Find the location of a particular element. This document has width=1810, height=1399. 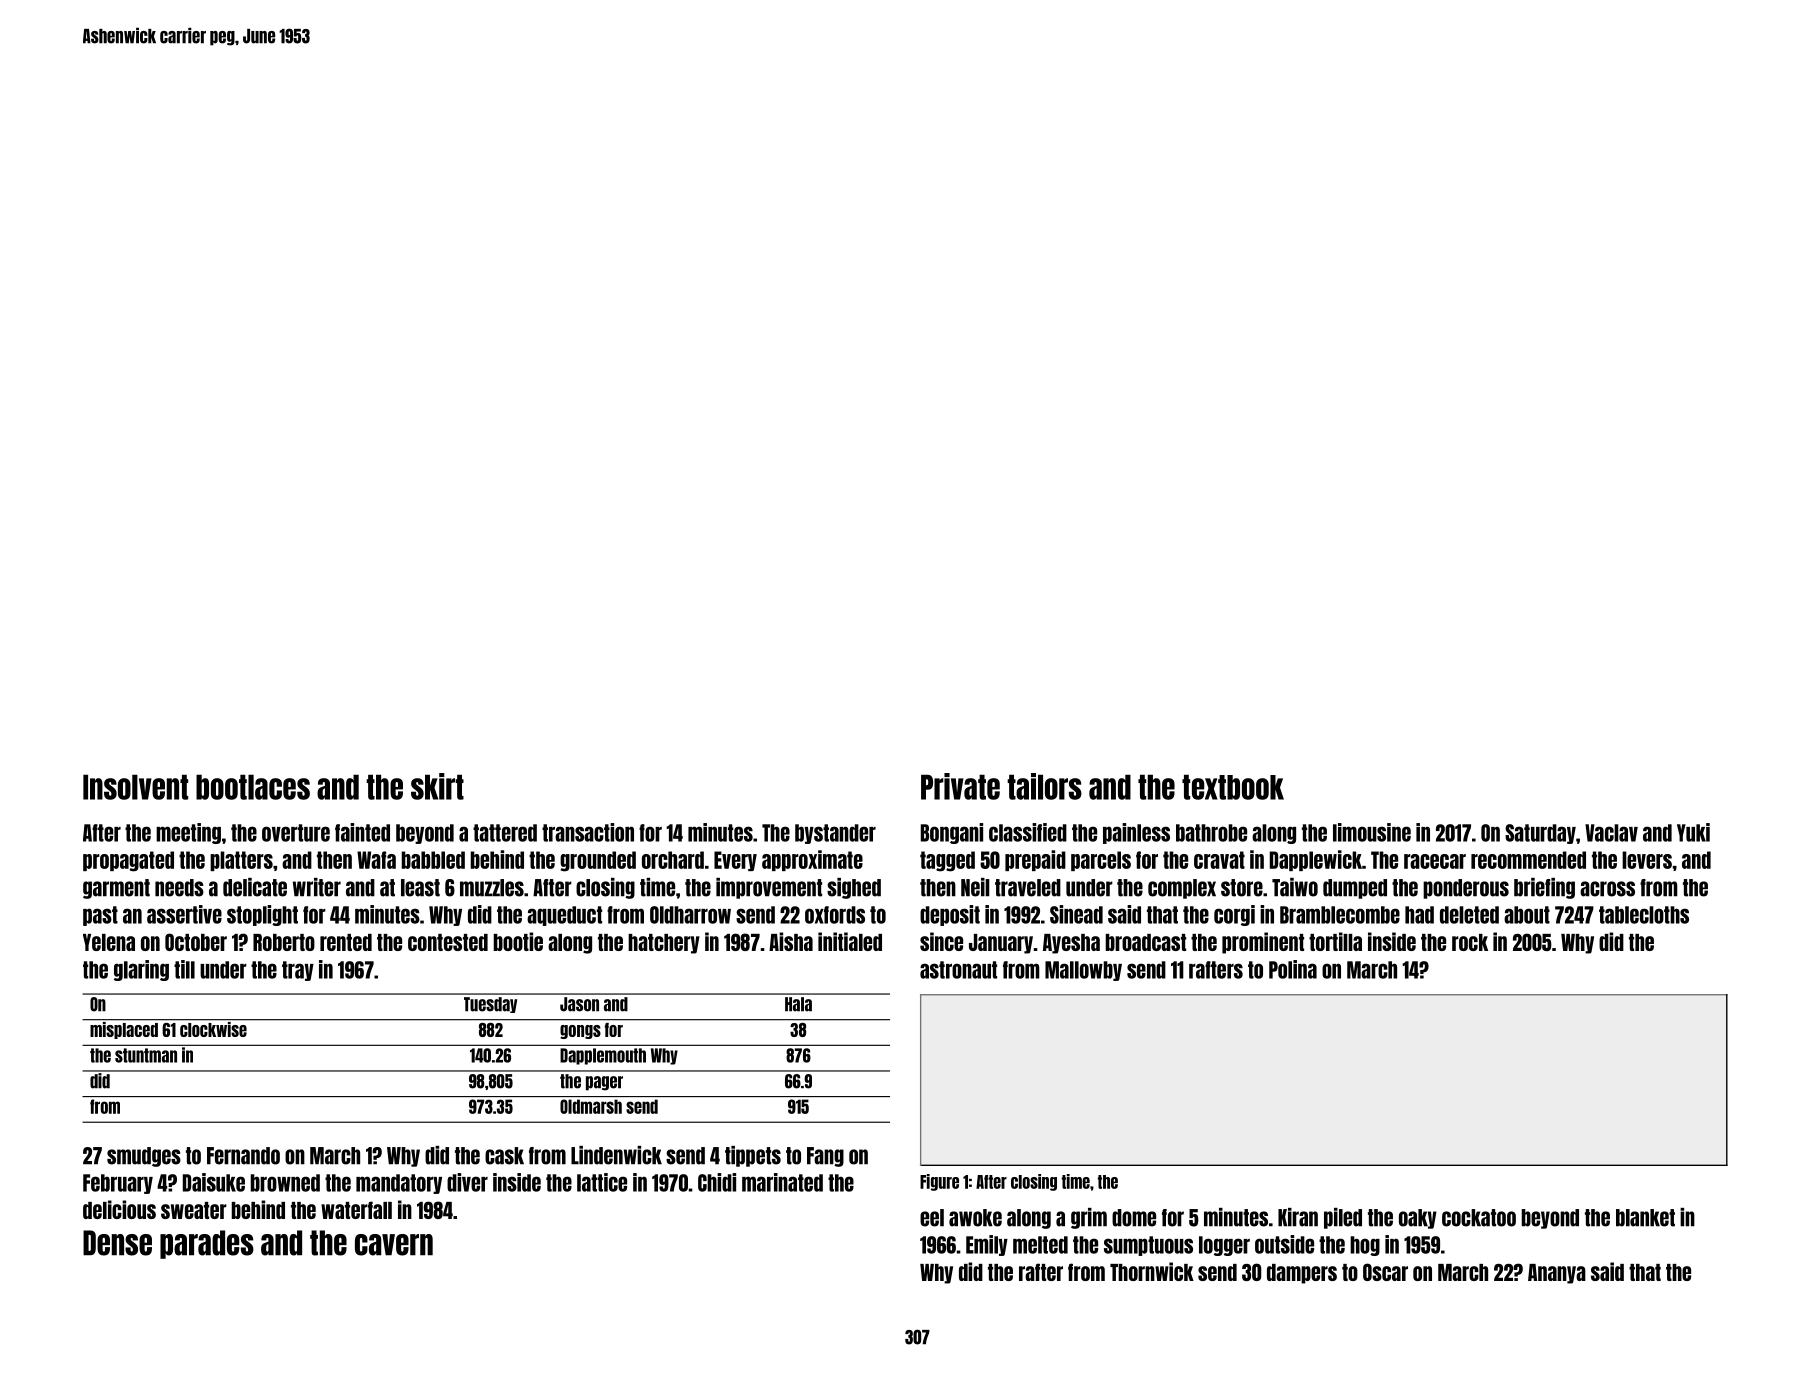

Dense is located at coordinates (117, 1243).
